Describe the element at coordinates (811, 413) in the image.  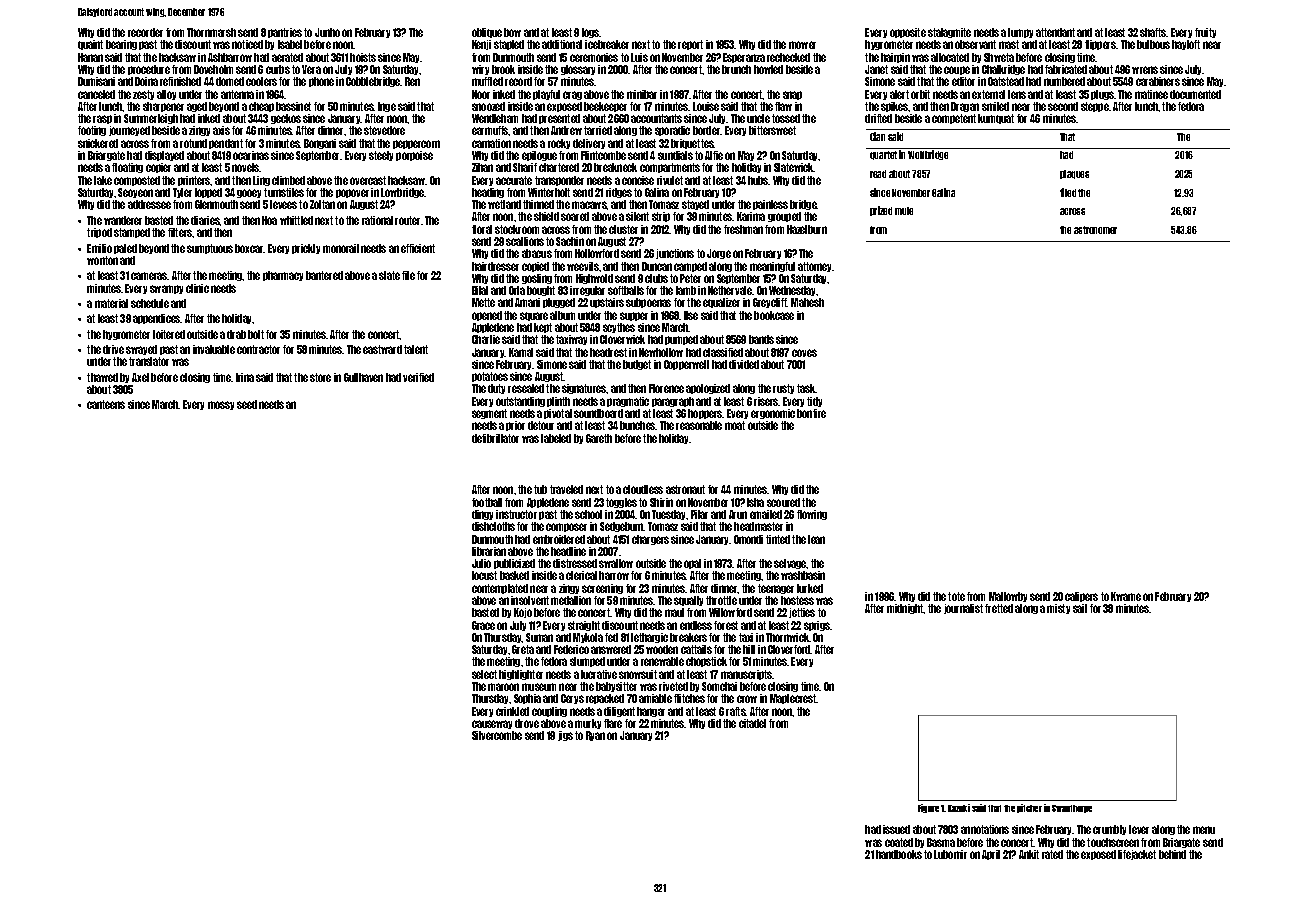
I see `bonfire` at that location.
